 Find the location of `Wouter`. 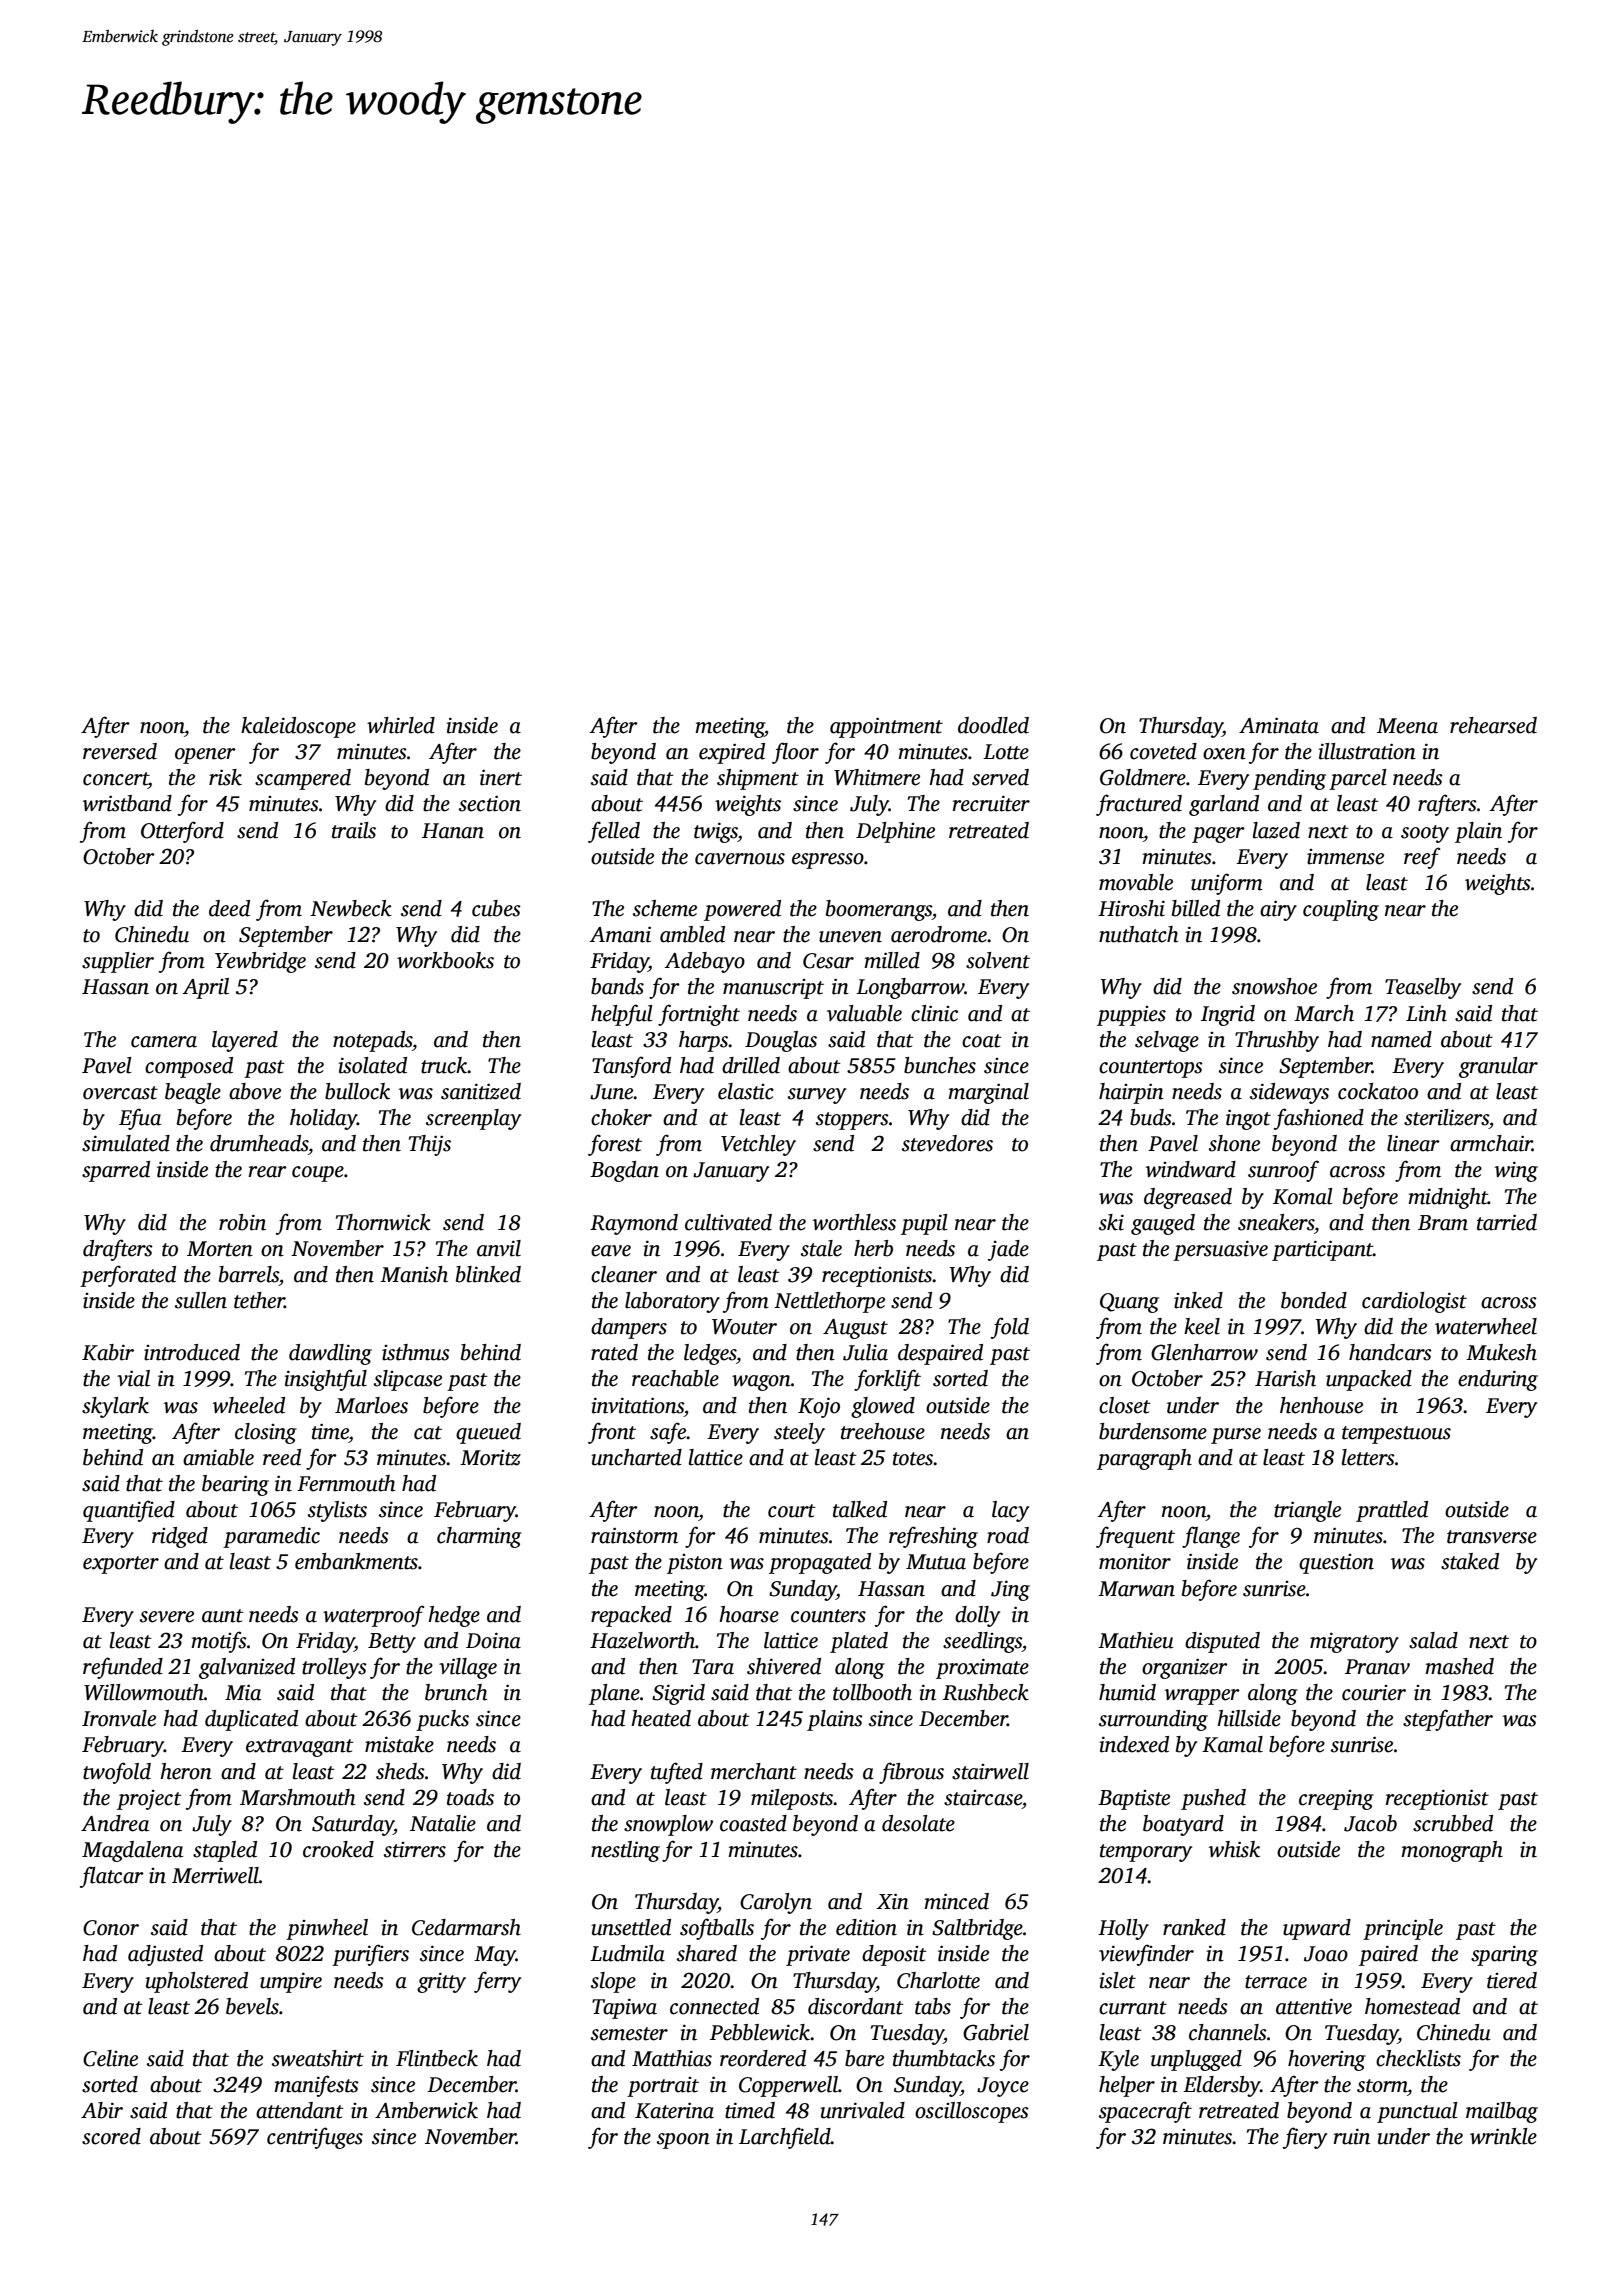

Wouter is located at coordinates (744, 1327).
